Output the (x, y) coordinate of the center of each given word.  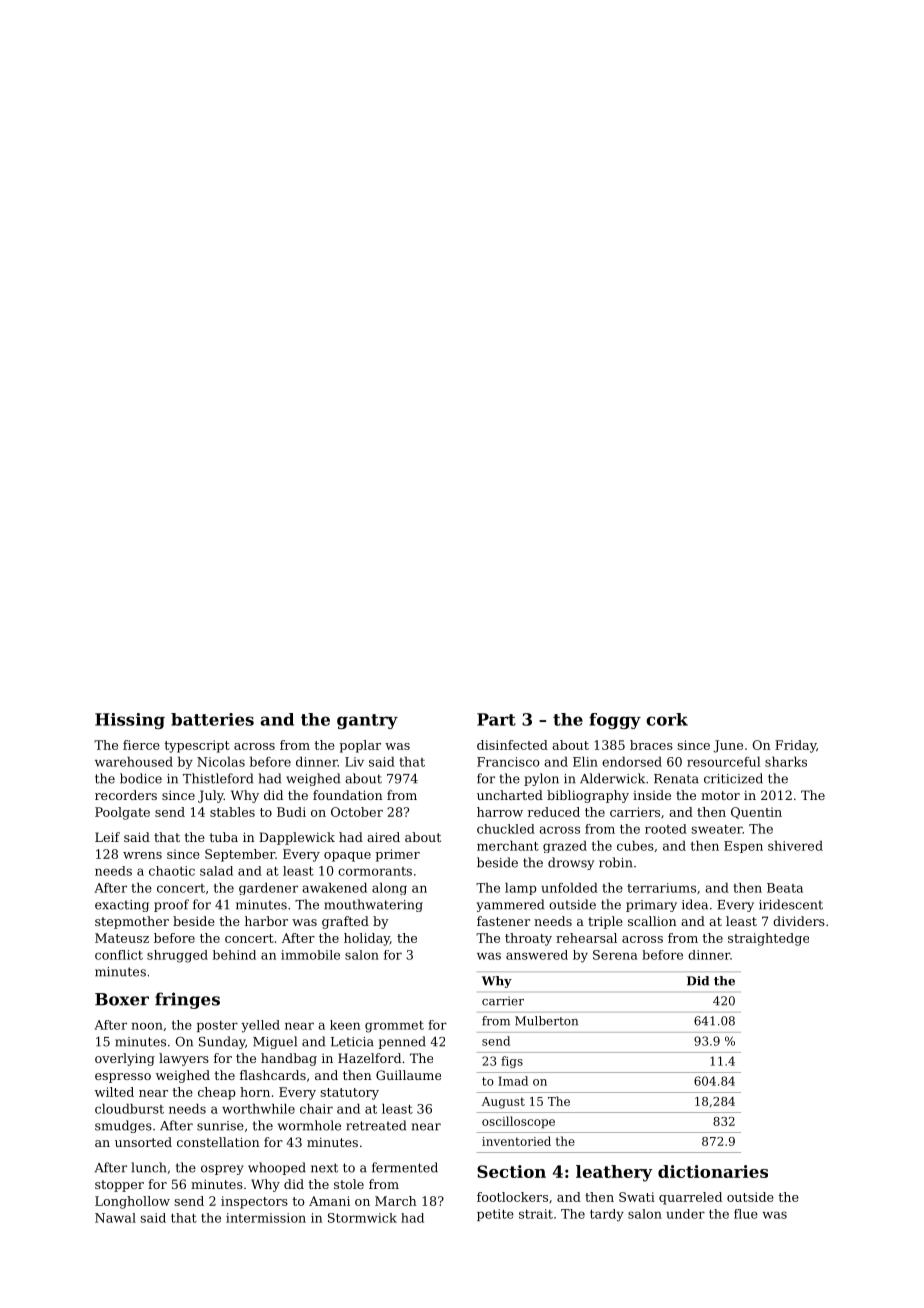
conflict (119, 955)
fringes (187, 1000)
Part (496, 719)
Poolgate (122, 813)
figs (512, 1062)
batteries (212, 719)
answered (537, 955)
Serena (615, 955)
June (728, 746)
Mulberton (546, 1021)
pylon (541, 779)
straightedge (768, 939)
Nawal (115, 1218)
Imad (513, 1081)
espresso (123, 1078)
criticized (733, 778)
